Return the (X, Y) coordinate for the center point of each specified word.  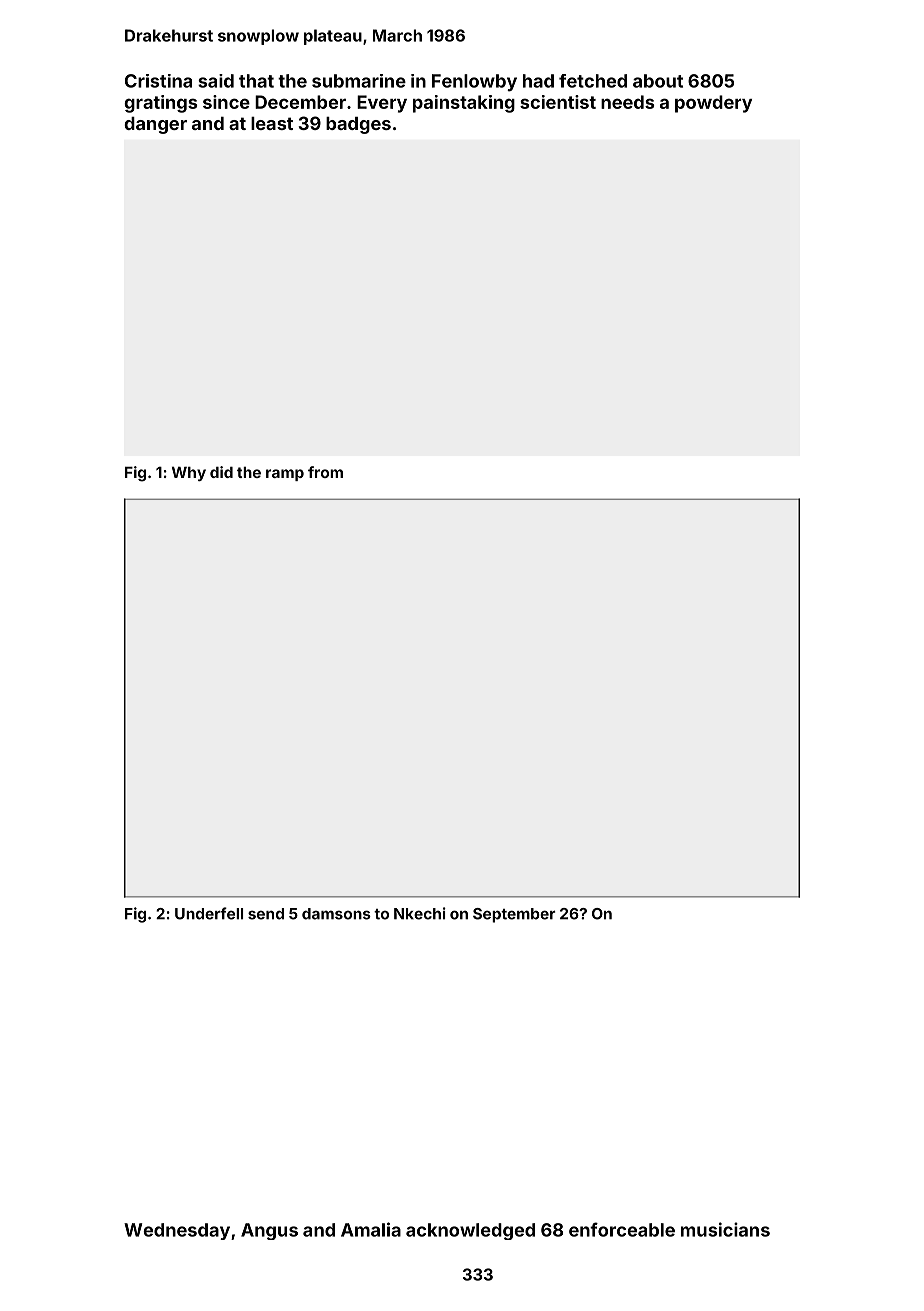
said (216, 81)
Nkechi (420, 913)
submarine (359, 81)
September (514, 915)
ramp (285, 475)
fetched (593, 81)
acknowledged (470, 1231)
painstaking (464, 104)
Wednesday (177, 1231)
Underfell (209, 913)
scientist (558, 102)
